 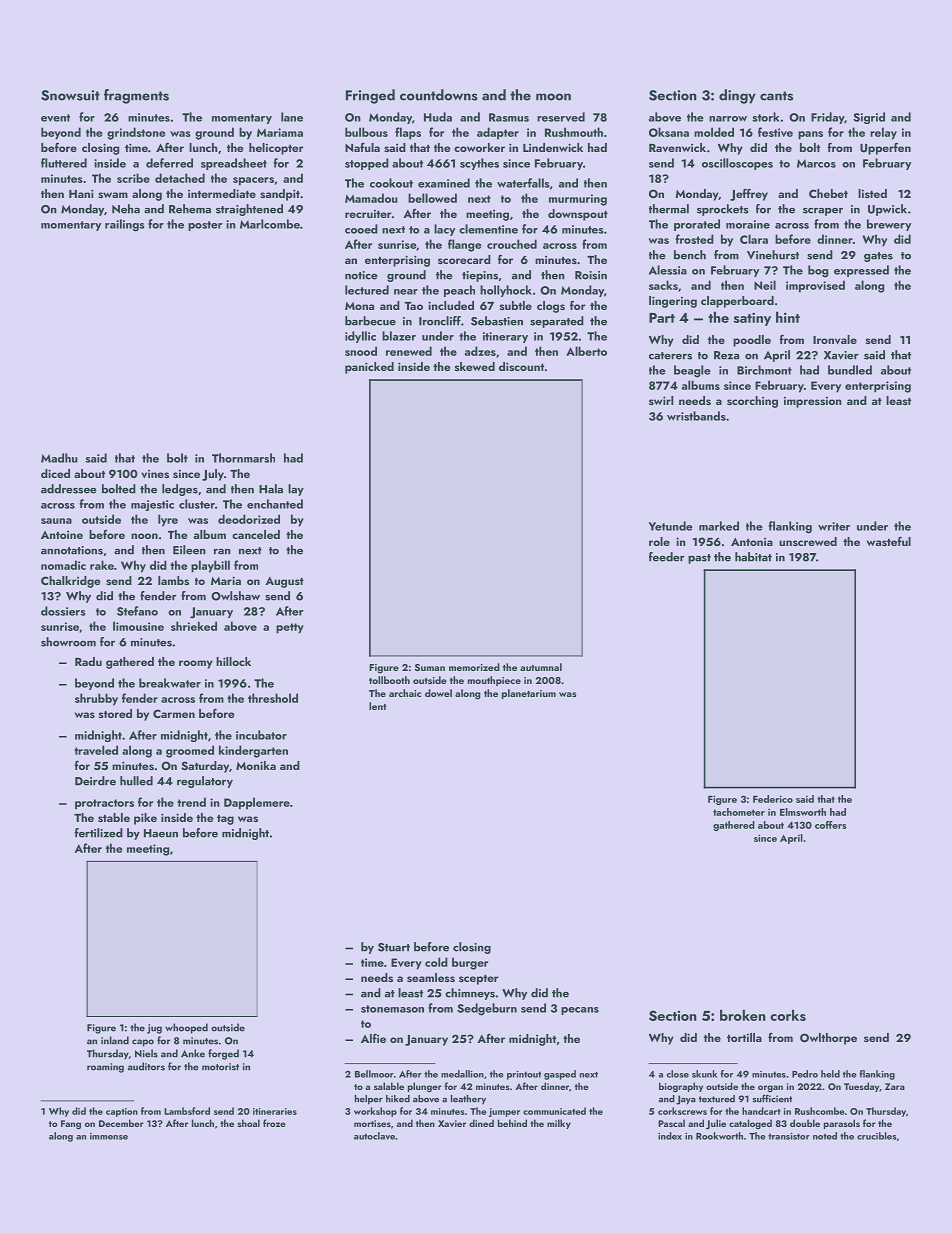 What do you see at coordinates (828, 1039) in the document?
I see `Owlthorpe` at bounding box center [828, 1039].
